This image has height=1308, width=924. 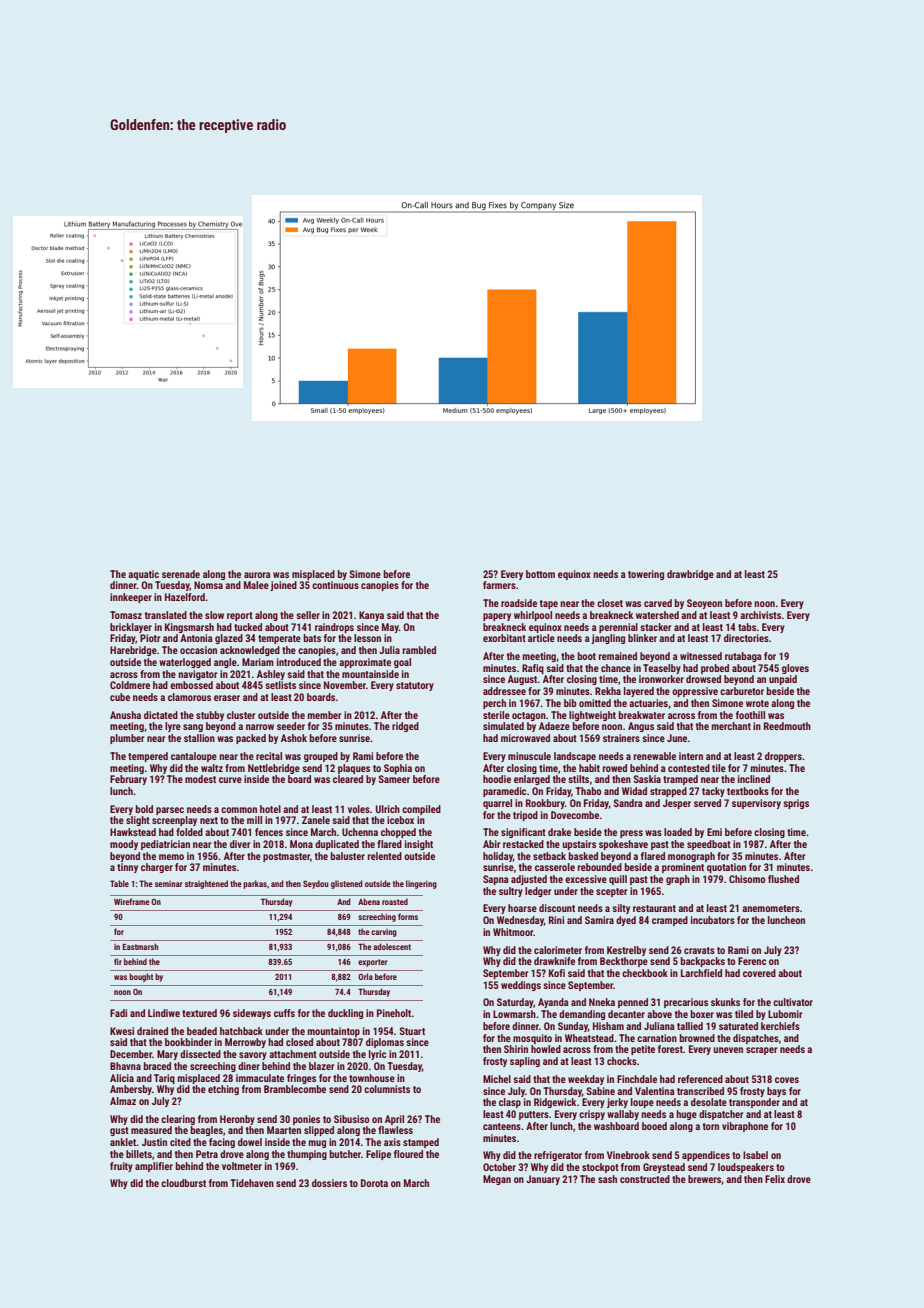 What do you see at coordinates (257, 575) in the image?
I see `aurora` at bounding box center [257, 575].
